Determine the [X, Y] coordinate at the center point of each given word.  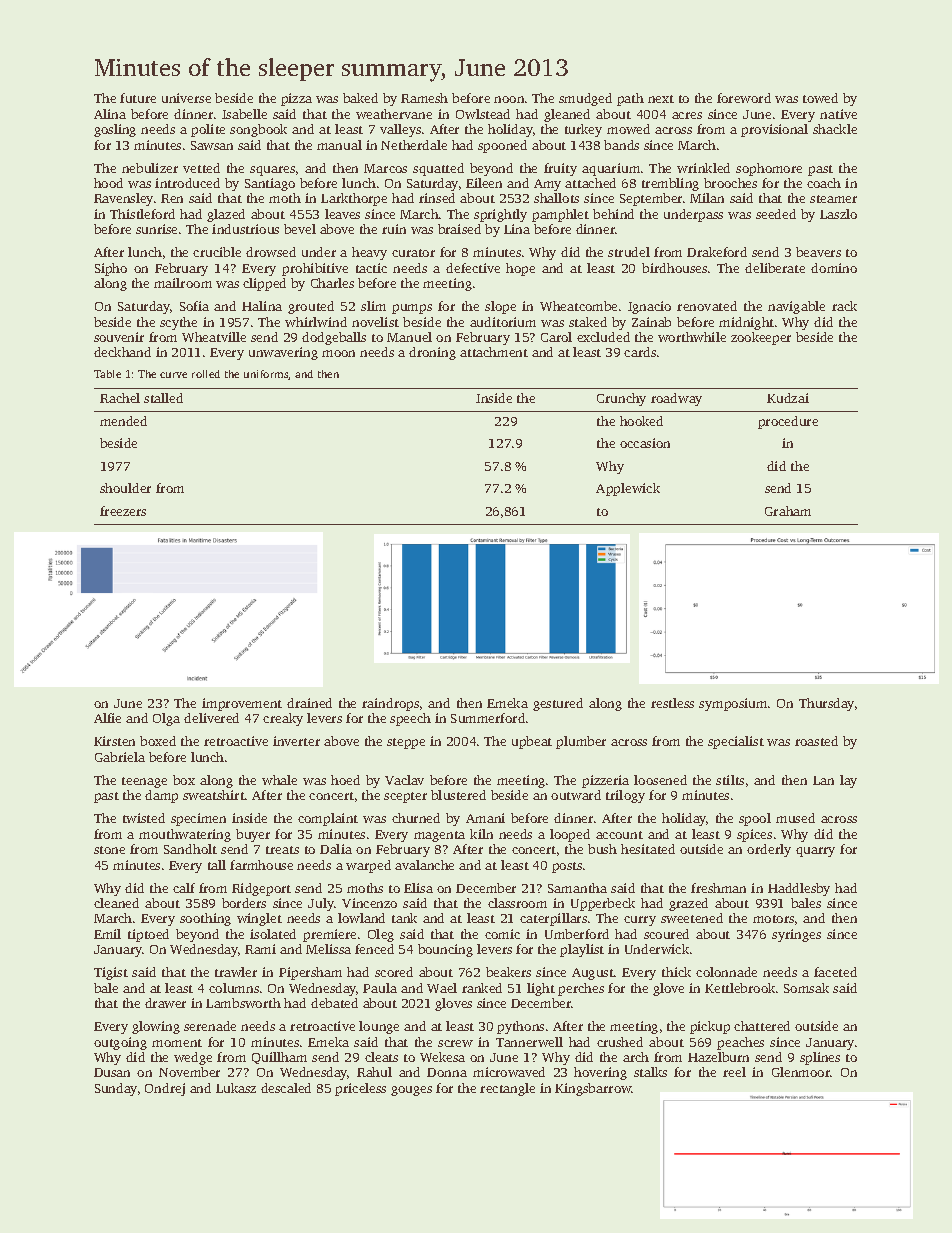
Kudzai [788, 398]
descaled [286, 1088]
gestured [558, 704]
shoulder [125, 488]
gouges [411, 1091]
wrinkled [703, 168]
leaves [342, 214]
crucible [217, 252]
